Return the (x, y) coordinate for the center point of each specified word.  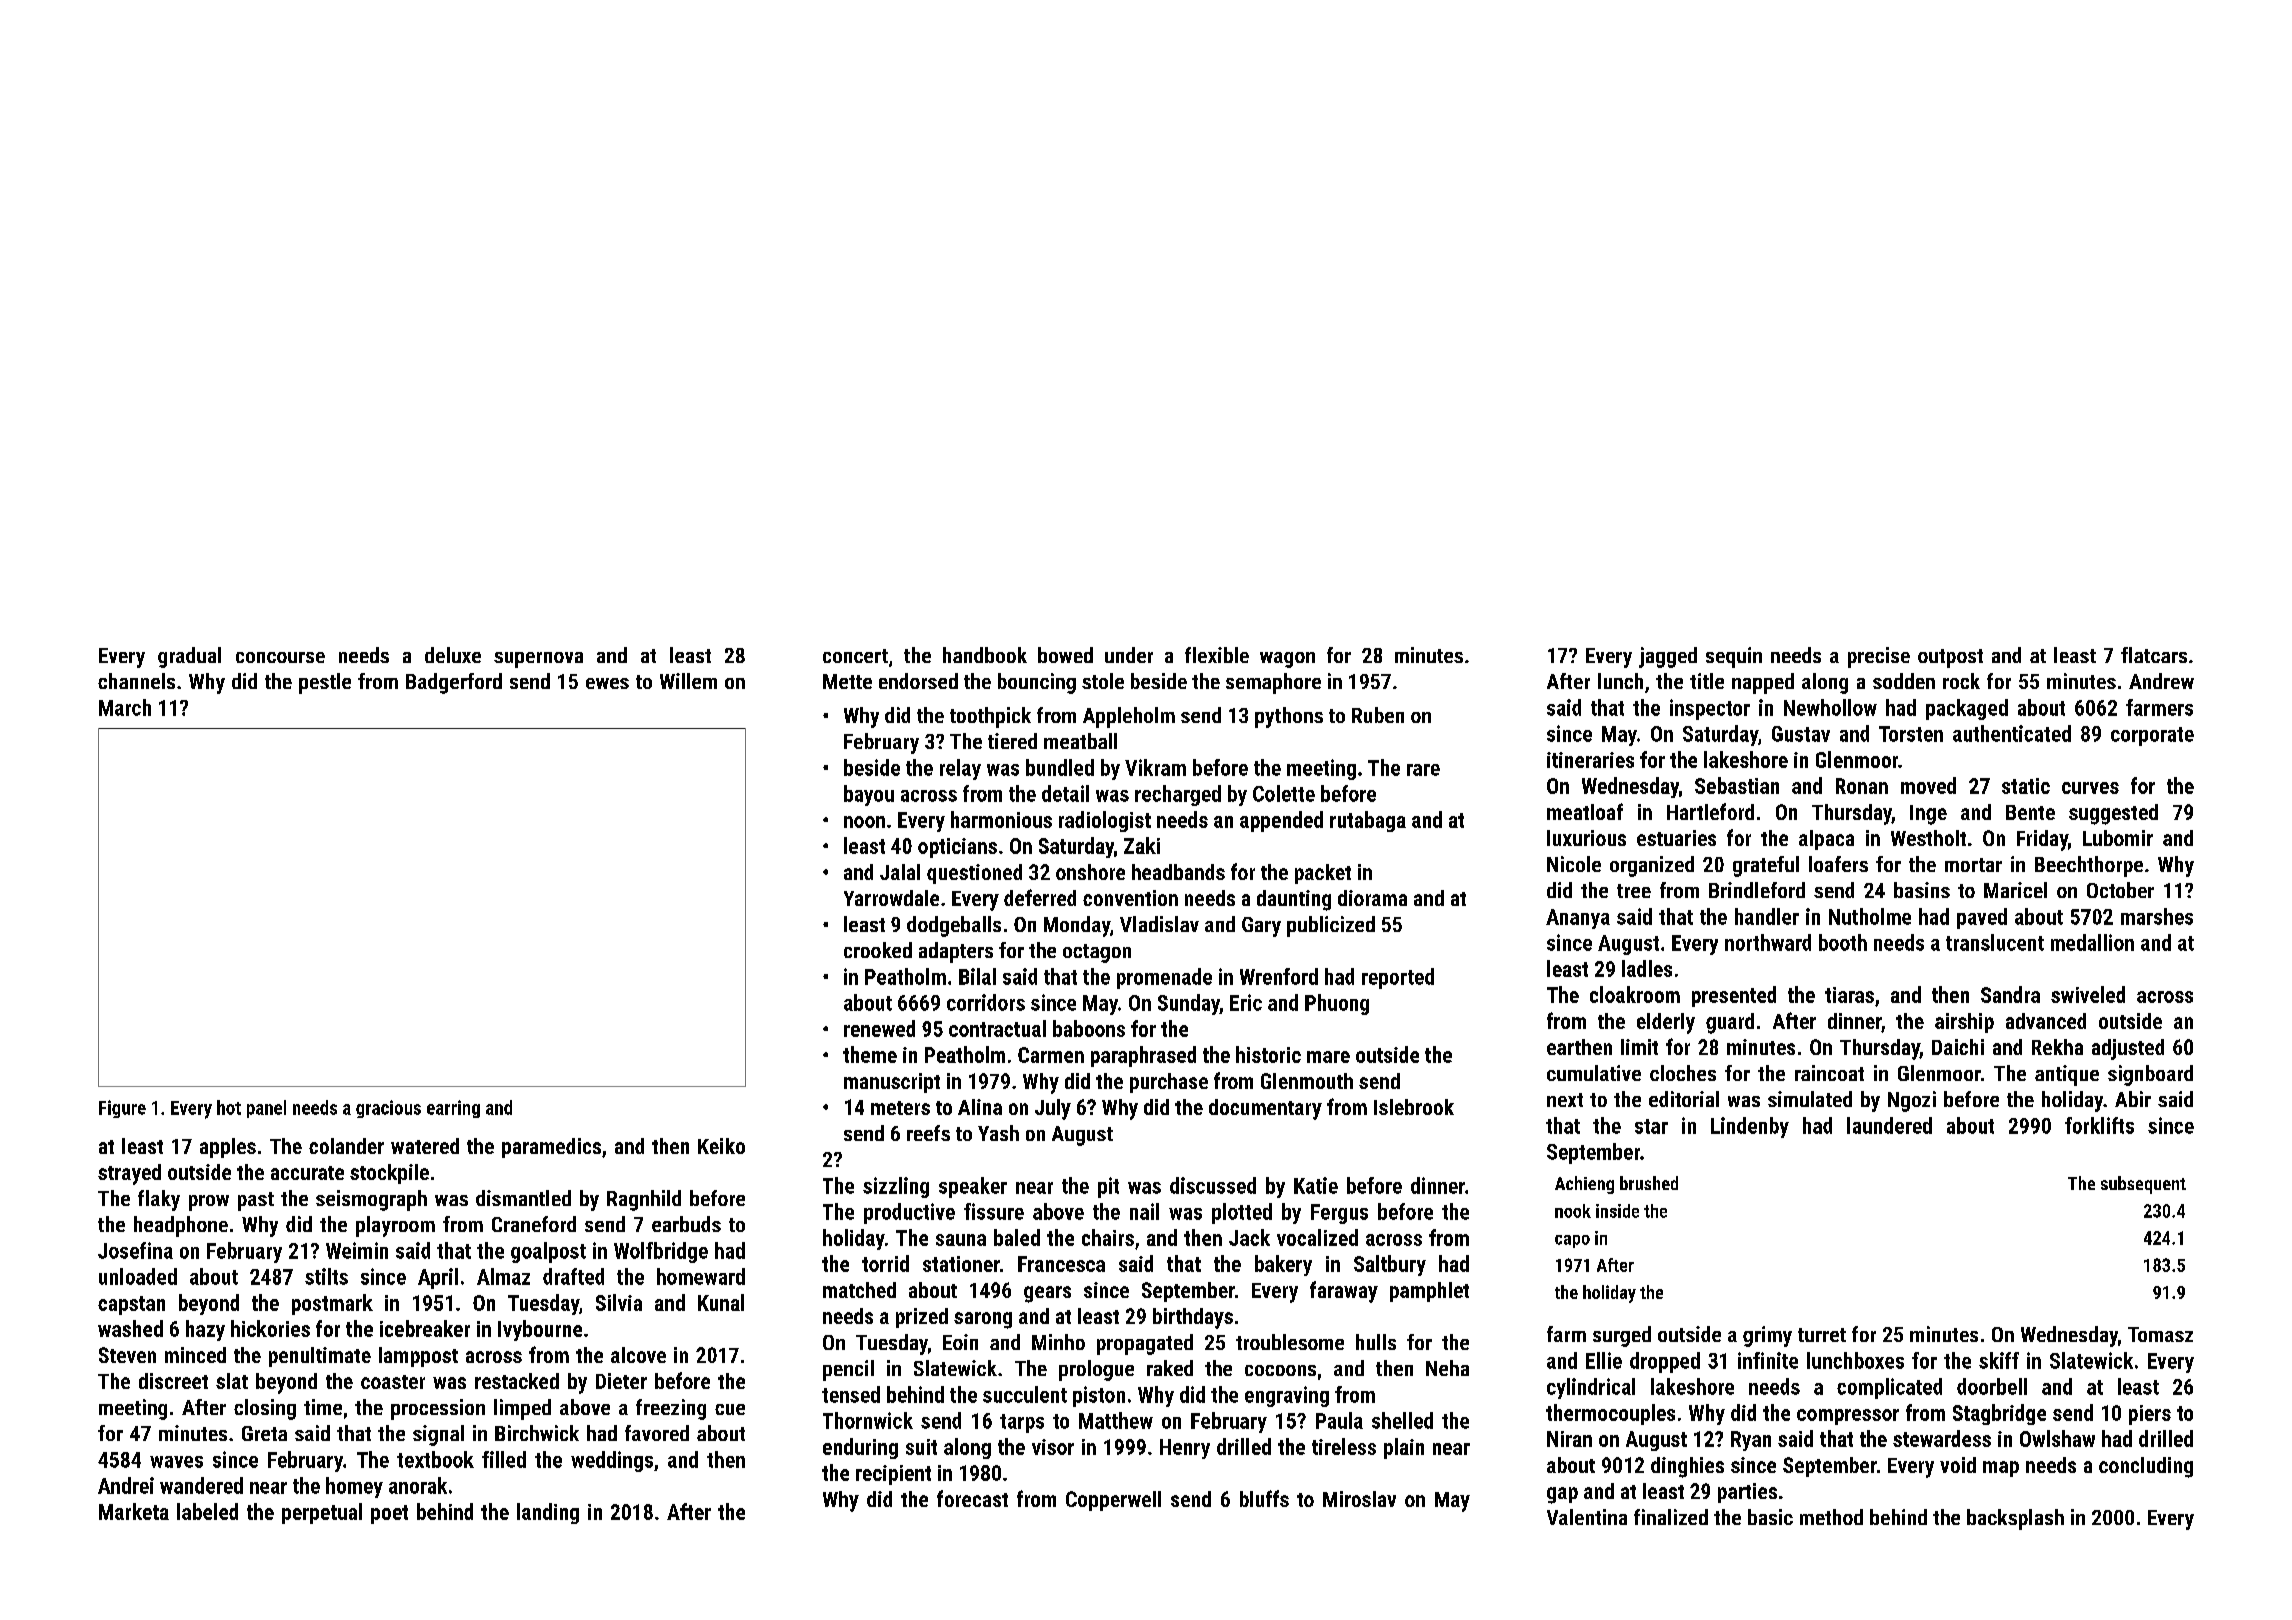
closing (265, 1409)
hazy (205, 1330)
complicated (1889, 1388)
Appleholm (1129, 717)
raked (1170, 1368)
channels (136, 681)
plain (1404, 1448)
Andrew (2161, 681)
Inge (1928, 815)
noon (864, 822)
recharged (1178, 795)
